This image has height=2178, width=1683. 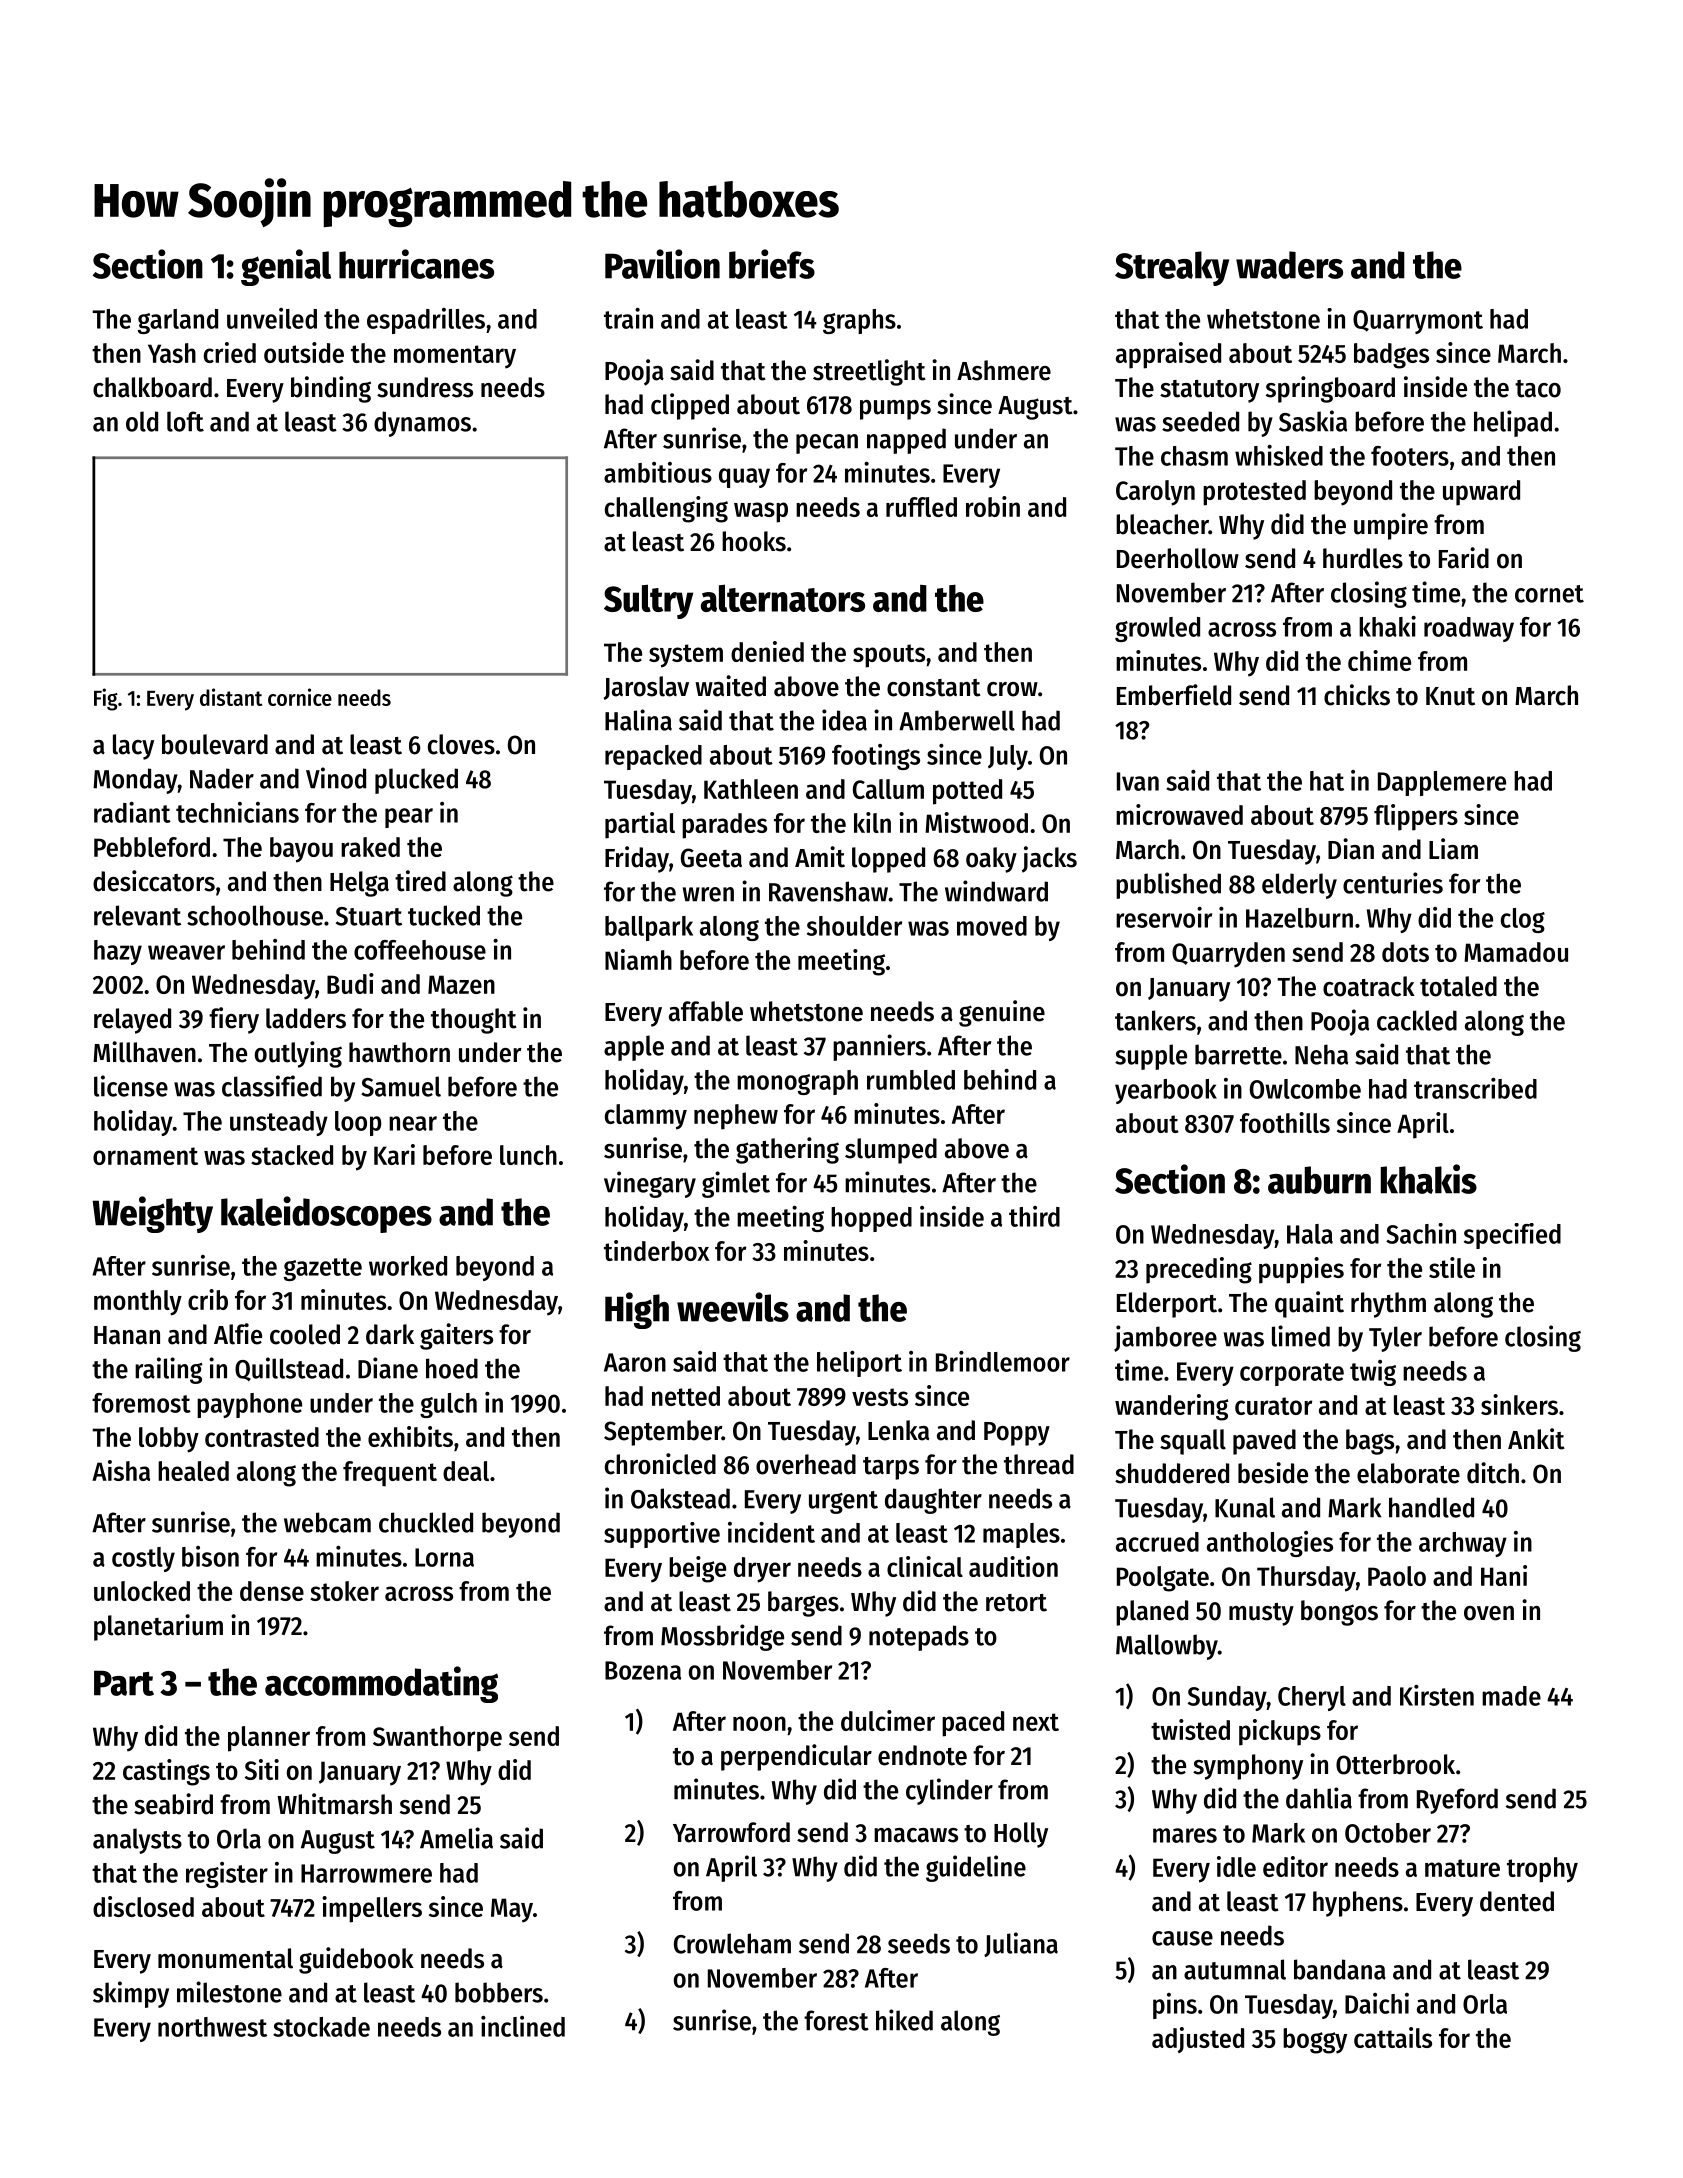 I want to click on foothills, so click(x=1285, y=1122).
